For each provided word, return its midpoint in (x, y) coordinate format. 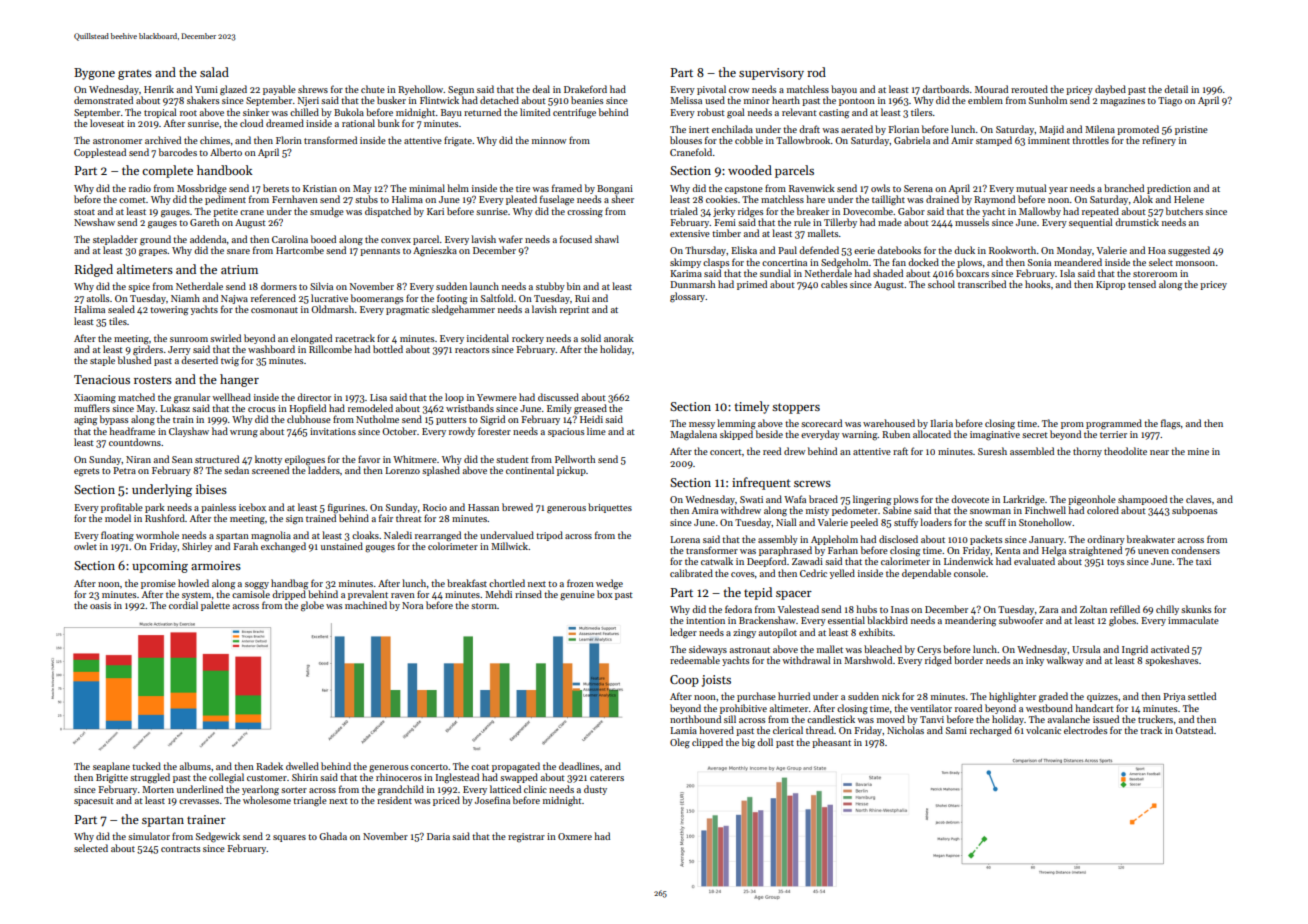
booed (323, 239)
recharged (991, 731)
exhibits (876, 632)
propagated (516, 767)
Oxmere (575, 836)
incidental (488, 338)
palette (215, 606)
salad (214, 72)
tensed (1142, 284)
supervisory (771, 74)
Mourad (991, 89)
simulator (149, 836)
